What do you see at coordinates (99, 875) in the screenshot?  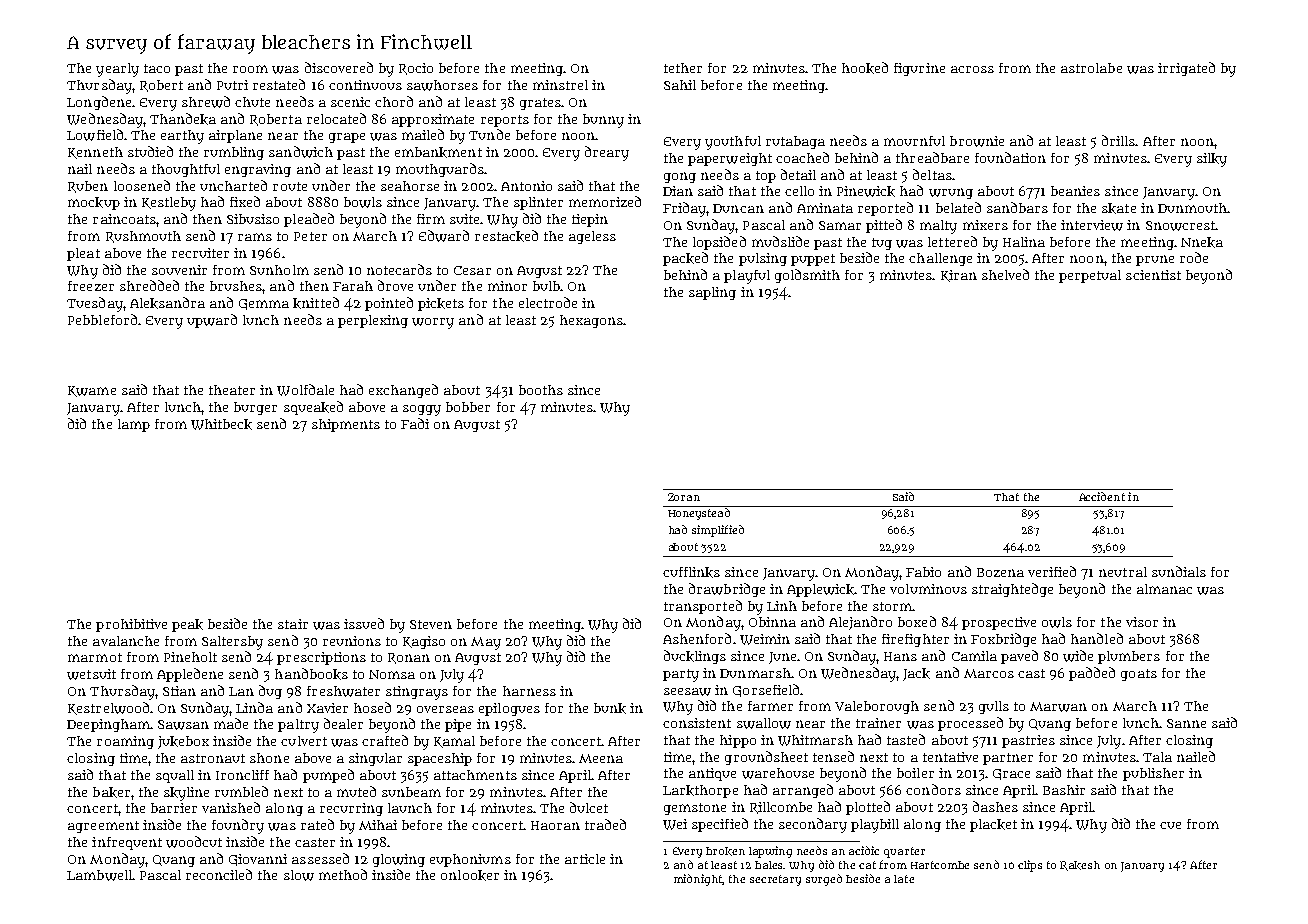 I see `Lambwell` at bounding box center [99, 875].
